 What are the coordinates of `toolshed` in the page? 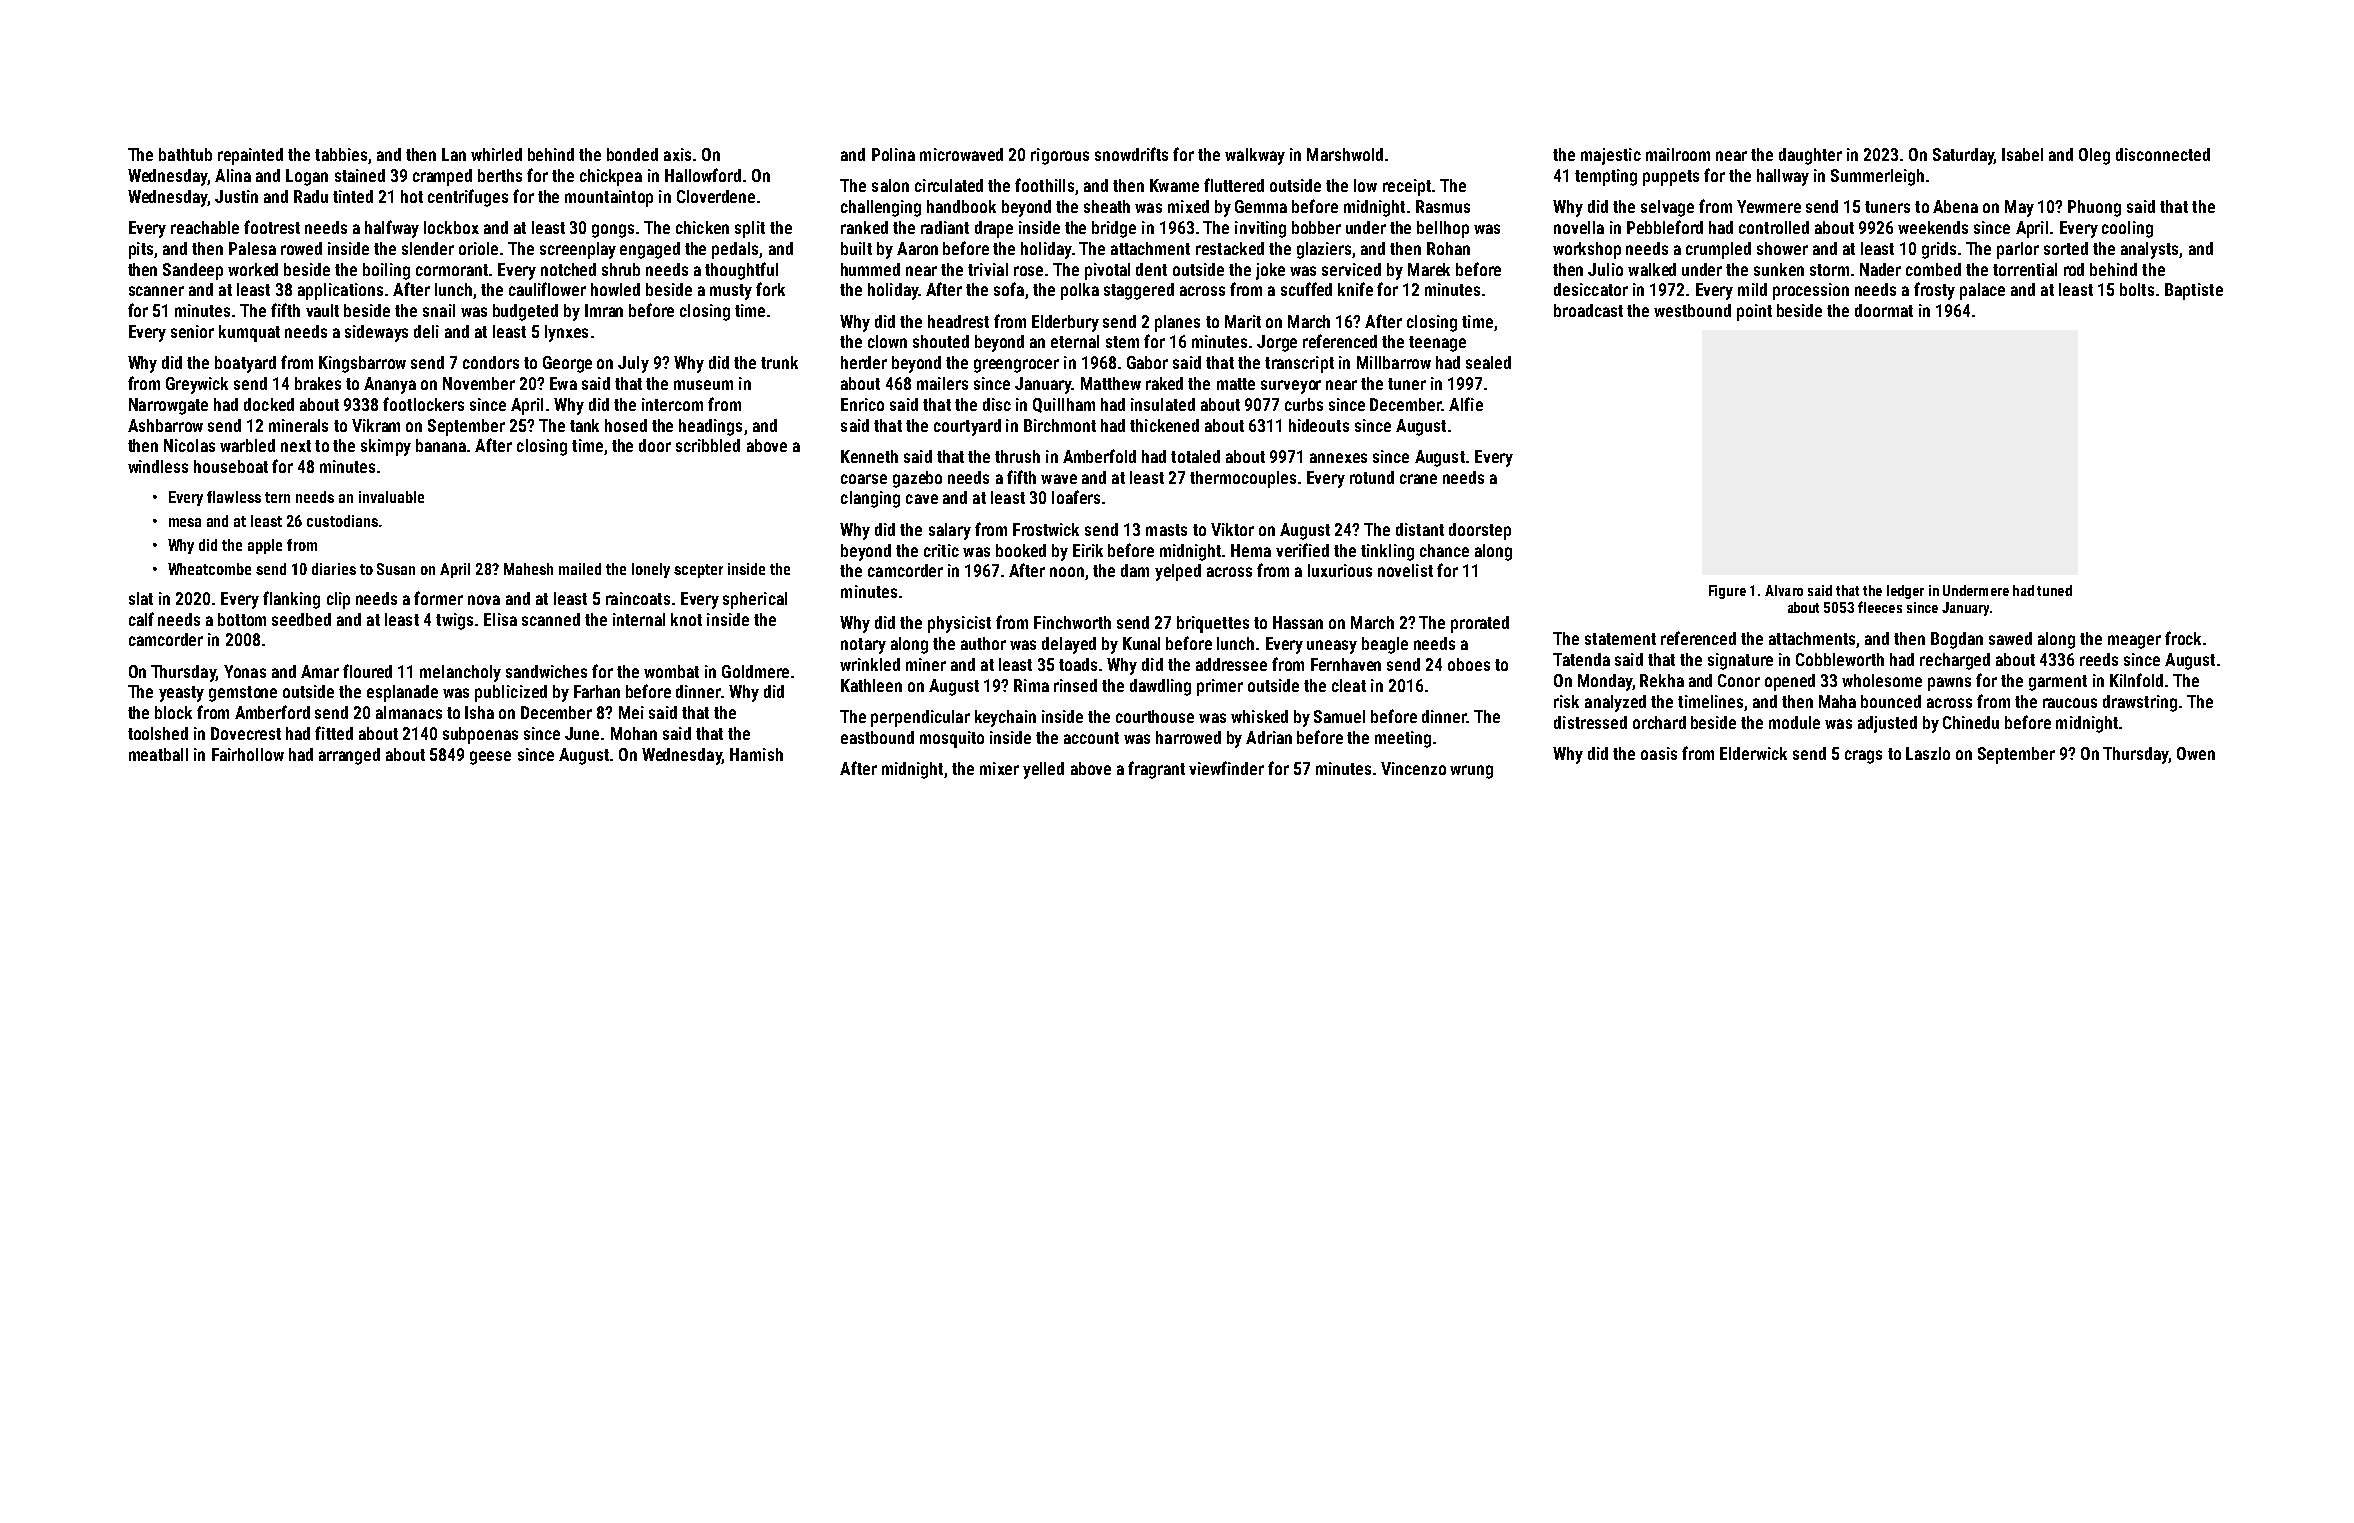 It's located at (158, 733).
